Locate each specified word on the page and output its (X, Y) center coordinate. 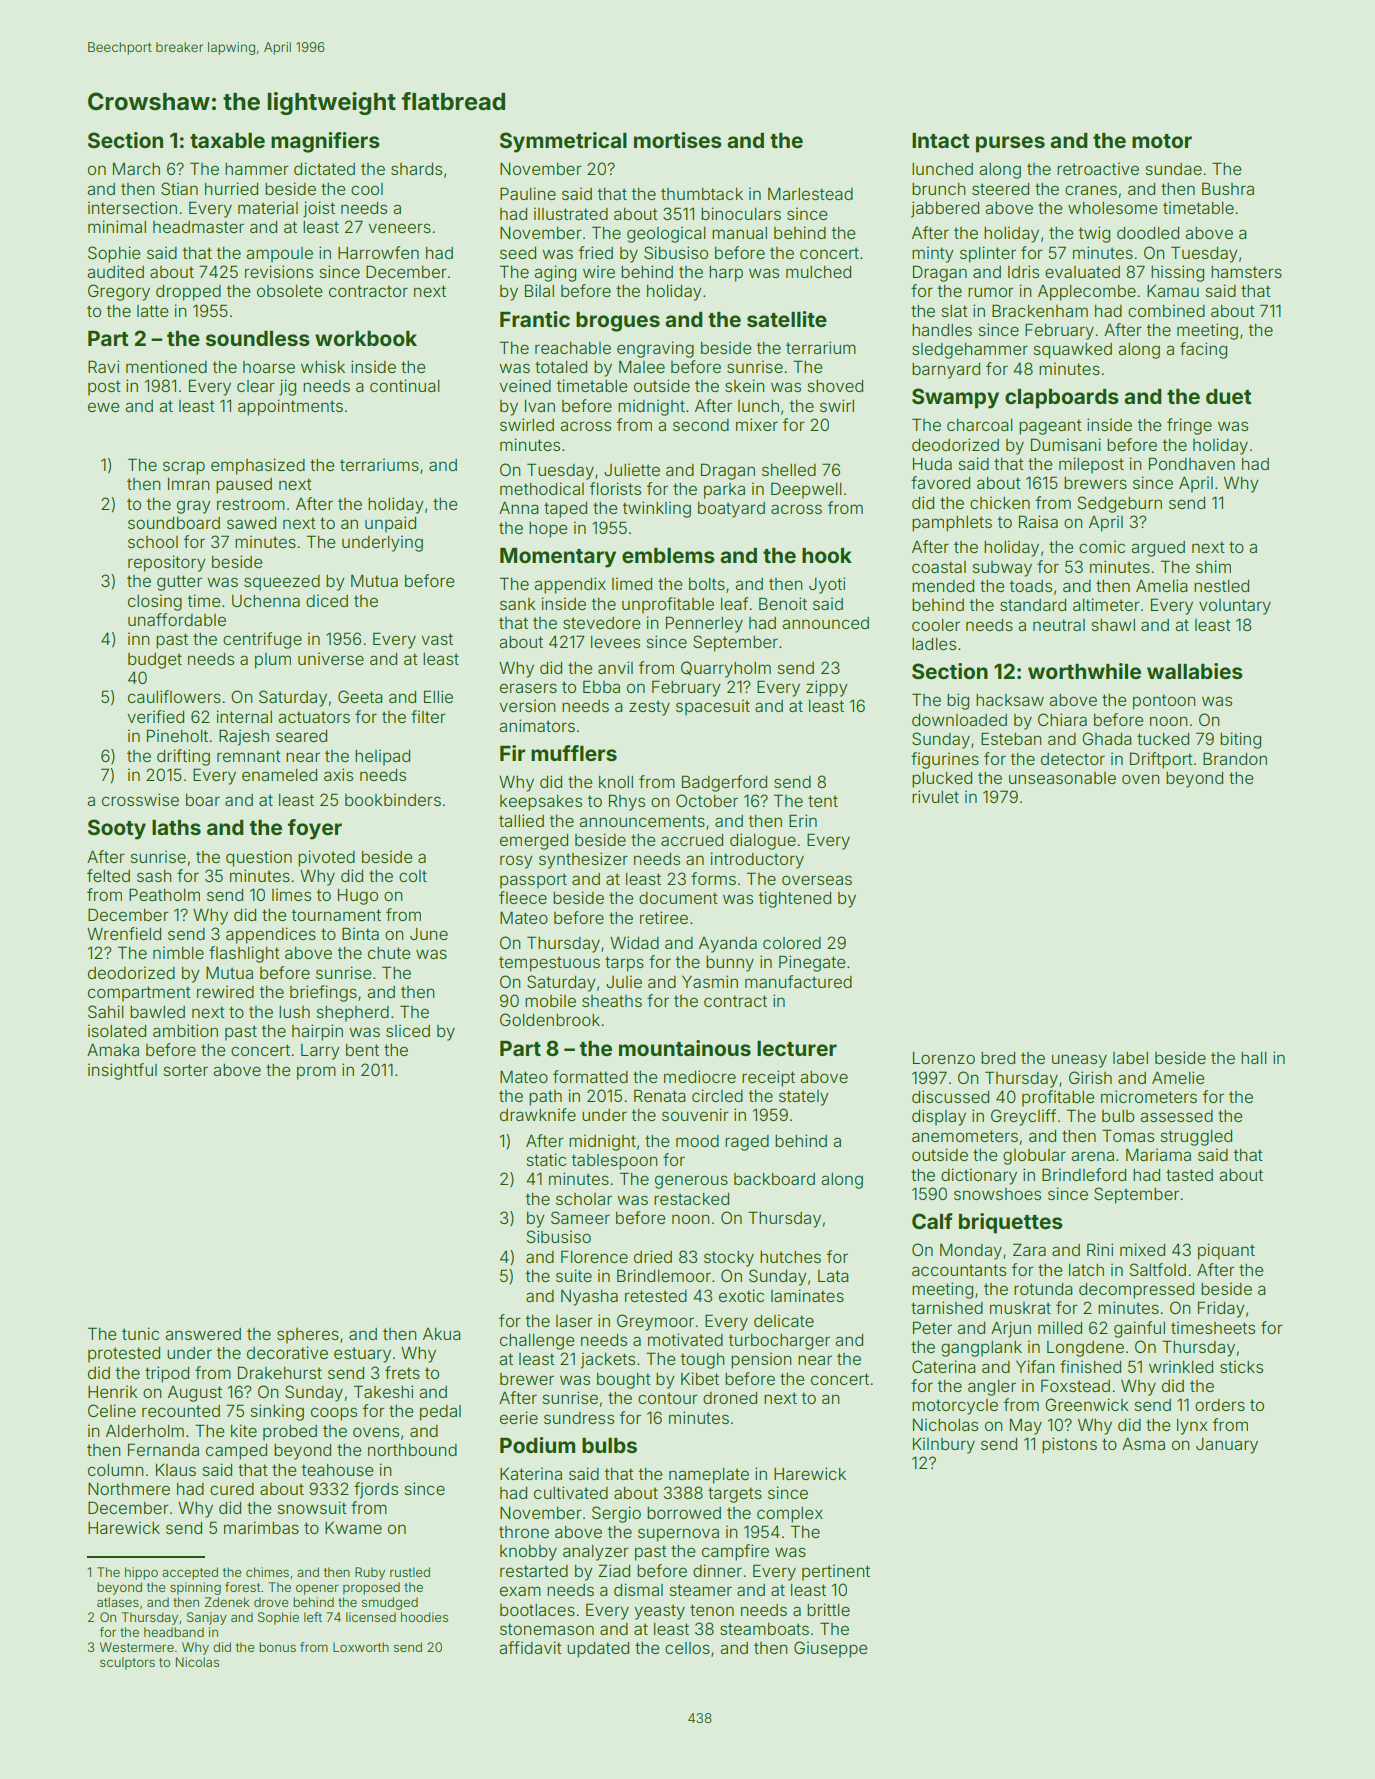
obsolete (289, 291)
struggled (1196, 1138)
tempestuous (549, 964)
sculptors (127, 1663)
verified (155, 716)
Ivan (540, 406)
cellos (687, 1648)
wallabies (1195, 671)
